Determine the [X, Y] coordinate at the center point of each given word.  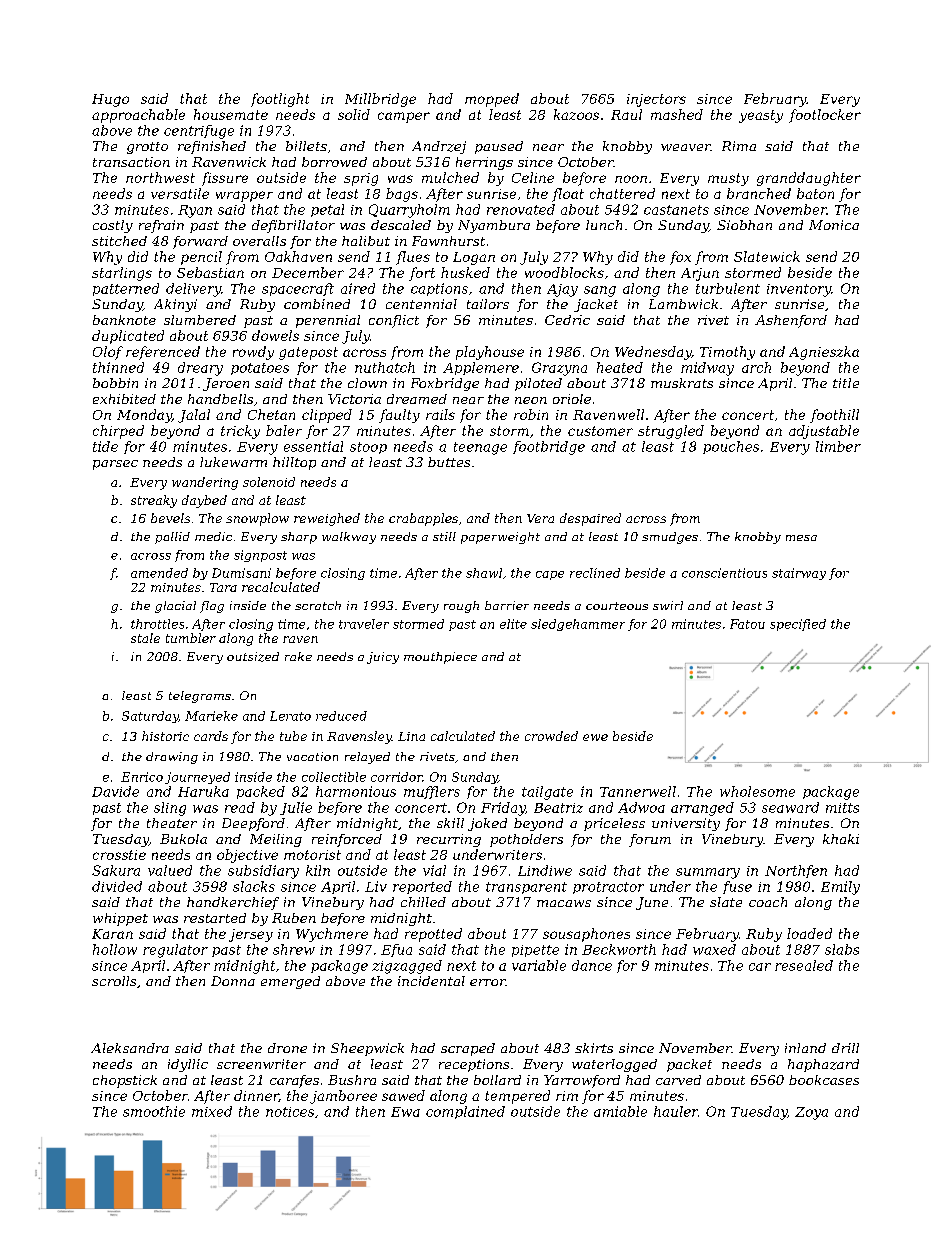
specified [798, 625]
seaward [790, 807]
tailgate [547, 793]
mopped [492, 100]
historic [165, 736]
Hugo [110, 100]
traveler [364, 624]
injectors [656, 100]
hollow [115, 949]
